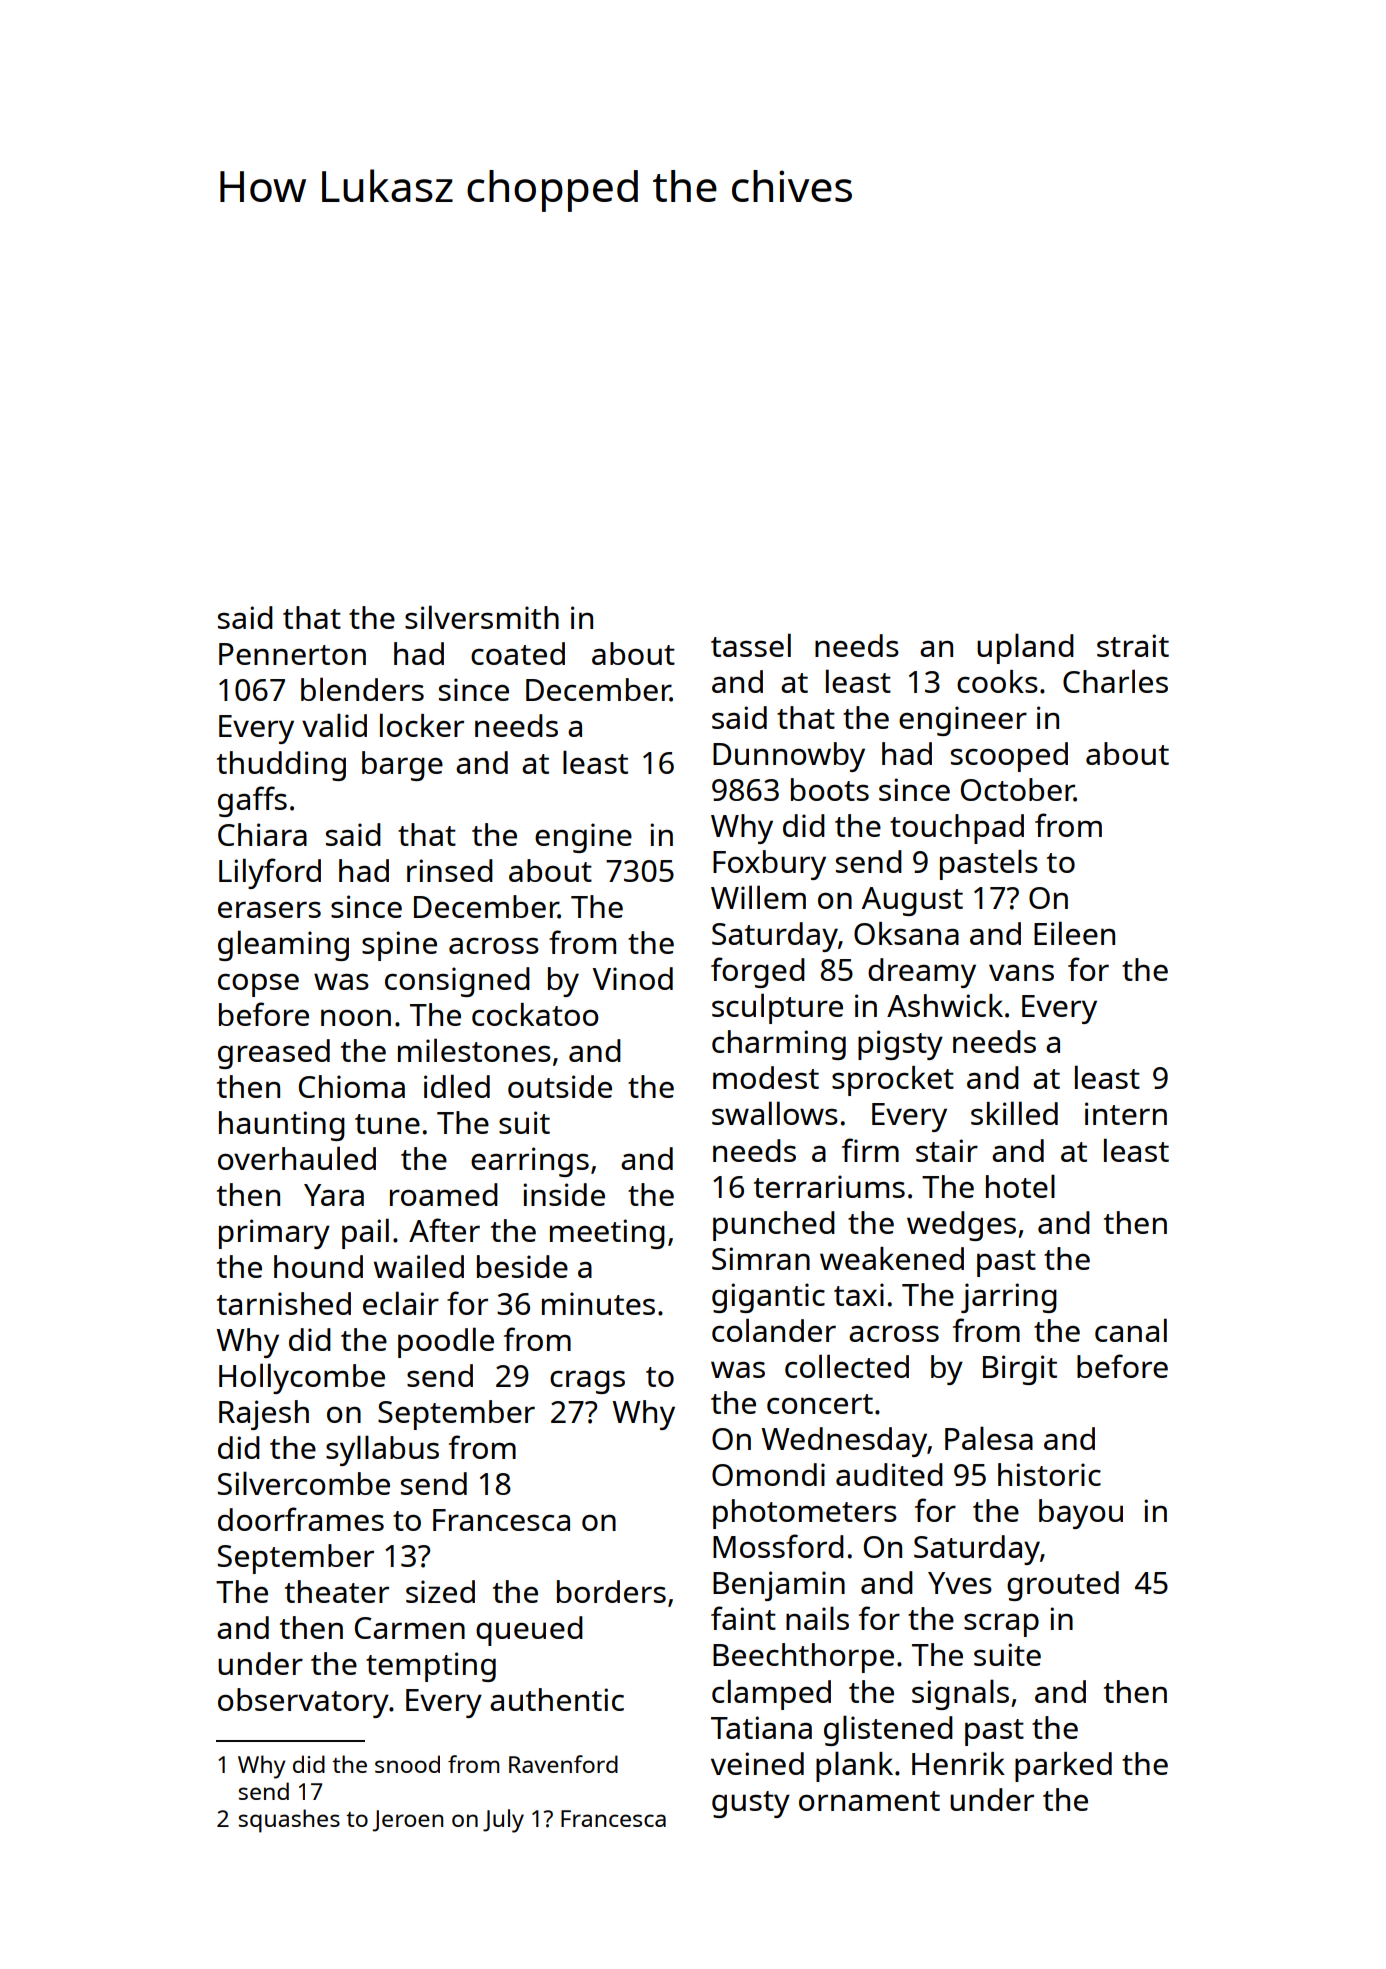 This page has width=1386, height=1969. I want to click on parked, so click(1063, 1767).
